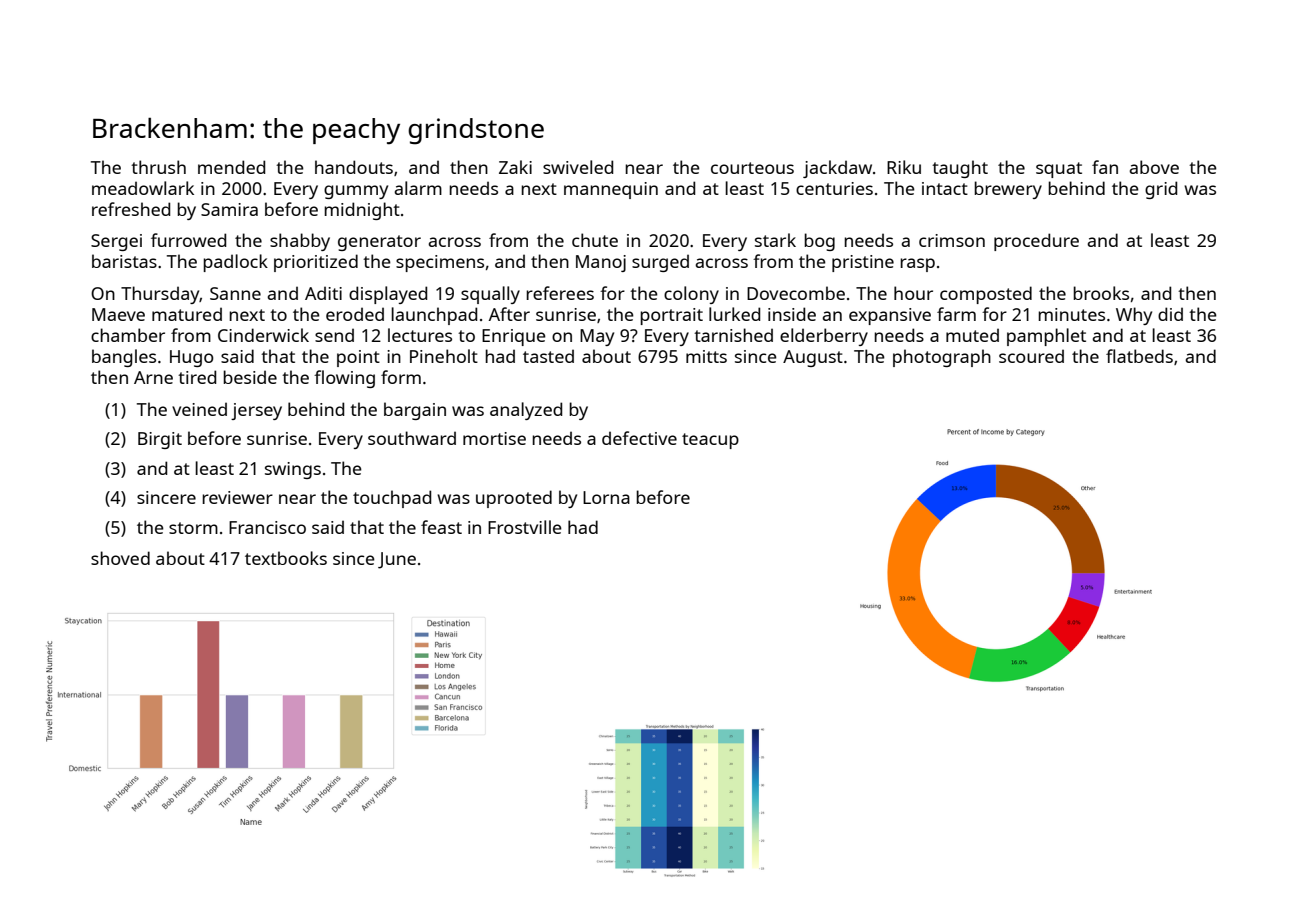 This image has width=1308, height=924. I want to click on Lorna, so click(606, 497).
